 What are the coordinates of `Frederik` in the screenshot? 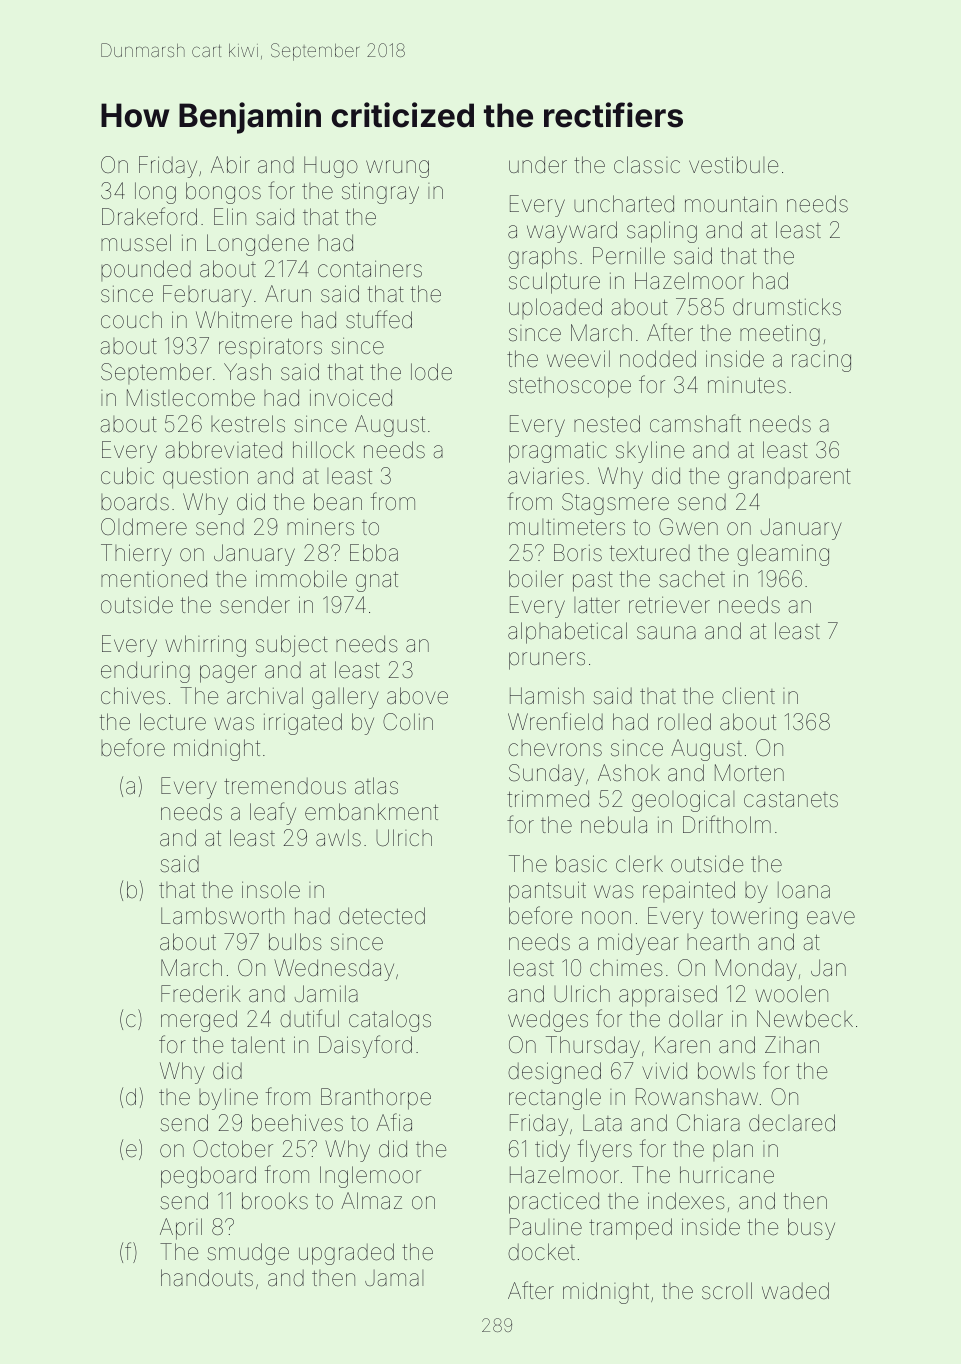 It's located at (200, 994).
